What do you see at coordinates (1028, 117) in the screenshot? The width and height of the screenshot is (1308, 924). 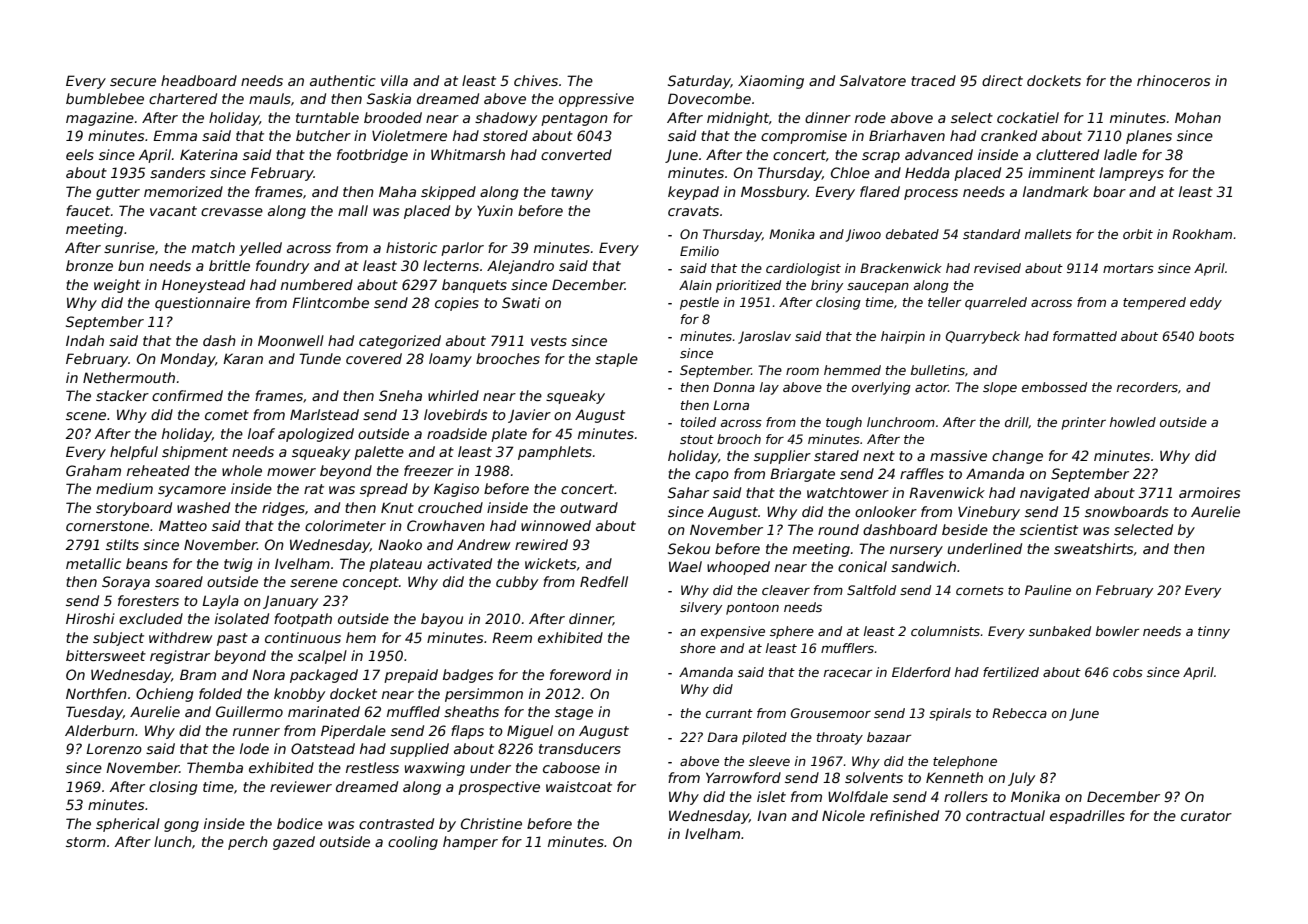 I see `cockatiel` at bounding box center [1028, 117].
